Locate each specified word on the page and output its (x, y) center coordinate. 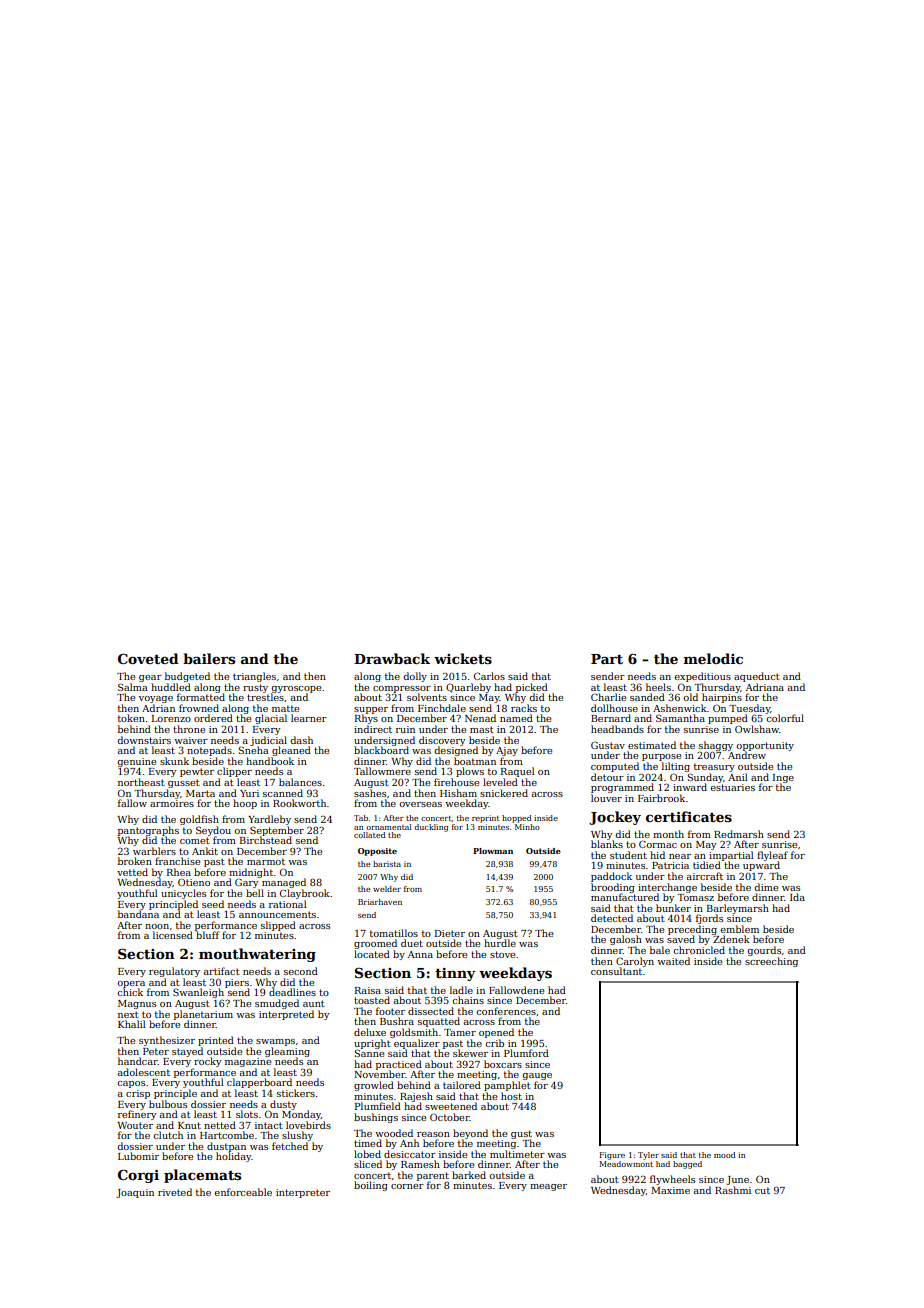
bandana (138, 914)
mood (724, 1155)
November (379, 1074)
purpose (661, 757)
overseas (420, 804)
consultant (616, 971)
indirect (373, 729)
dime (766, 887)
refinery (137, 1115)
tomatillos (394, 933)
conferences (506, 1011)
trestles (265, 697)
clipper (234, 772)
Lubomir (138, 1156)
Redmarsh (739, 834)
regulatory (174, 972)
